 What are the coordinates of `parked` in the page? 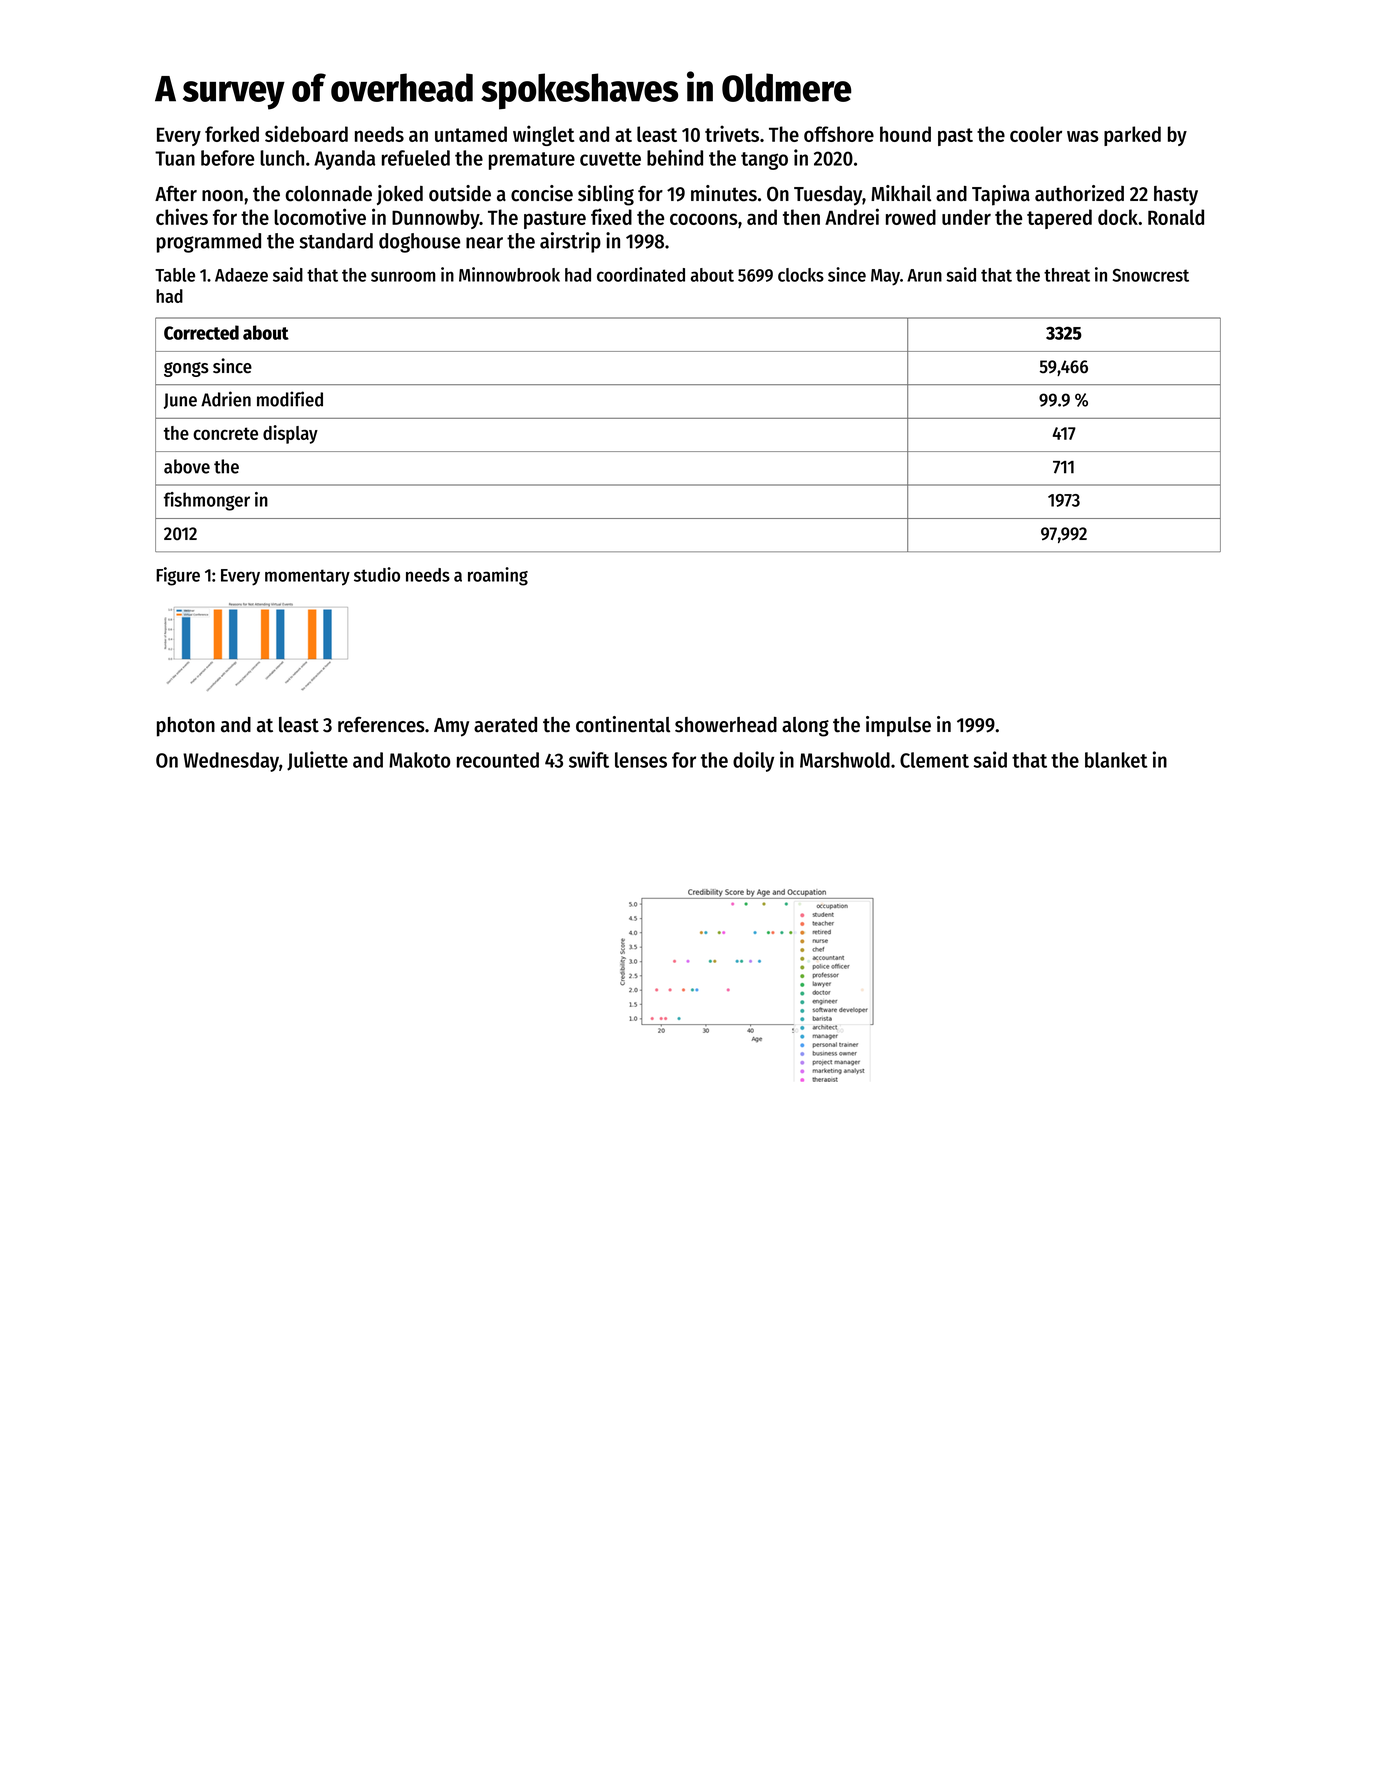 It's located at (1132, 136).
